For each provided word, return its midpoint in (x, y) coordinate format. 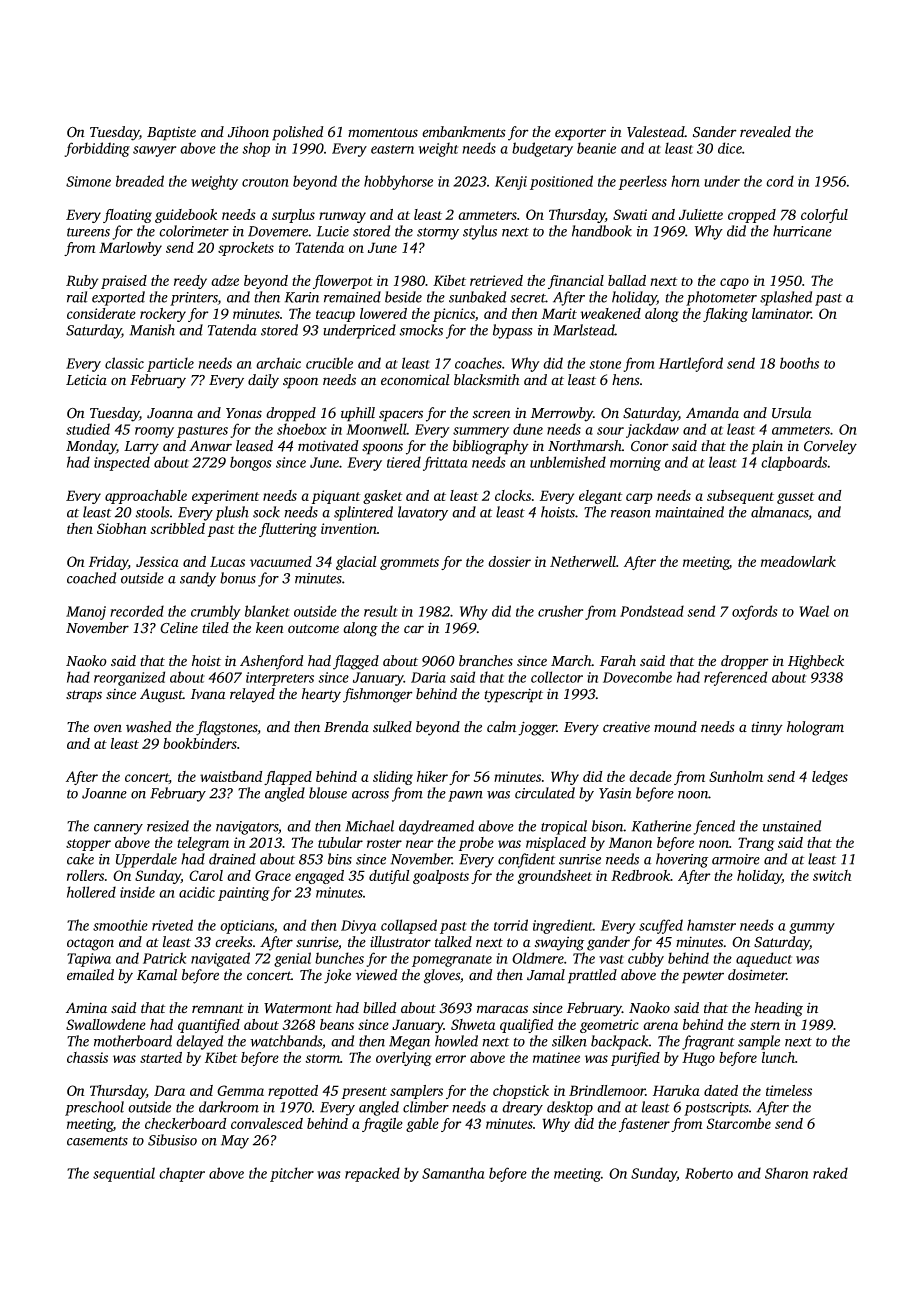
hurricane (802, 231)
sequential (124, 1174)
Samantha (453, 1173)
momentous (383, 133)
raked (830, 1173)
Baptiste (171, 134)
